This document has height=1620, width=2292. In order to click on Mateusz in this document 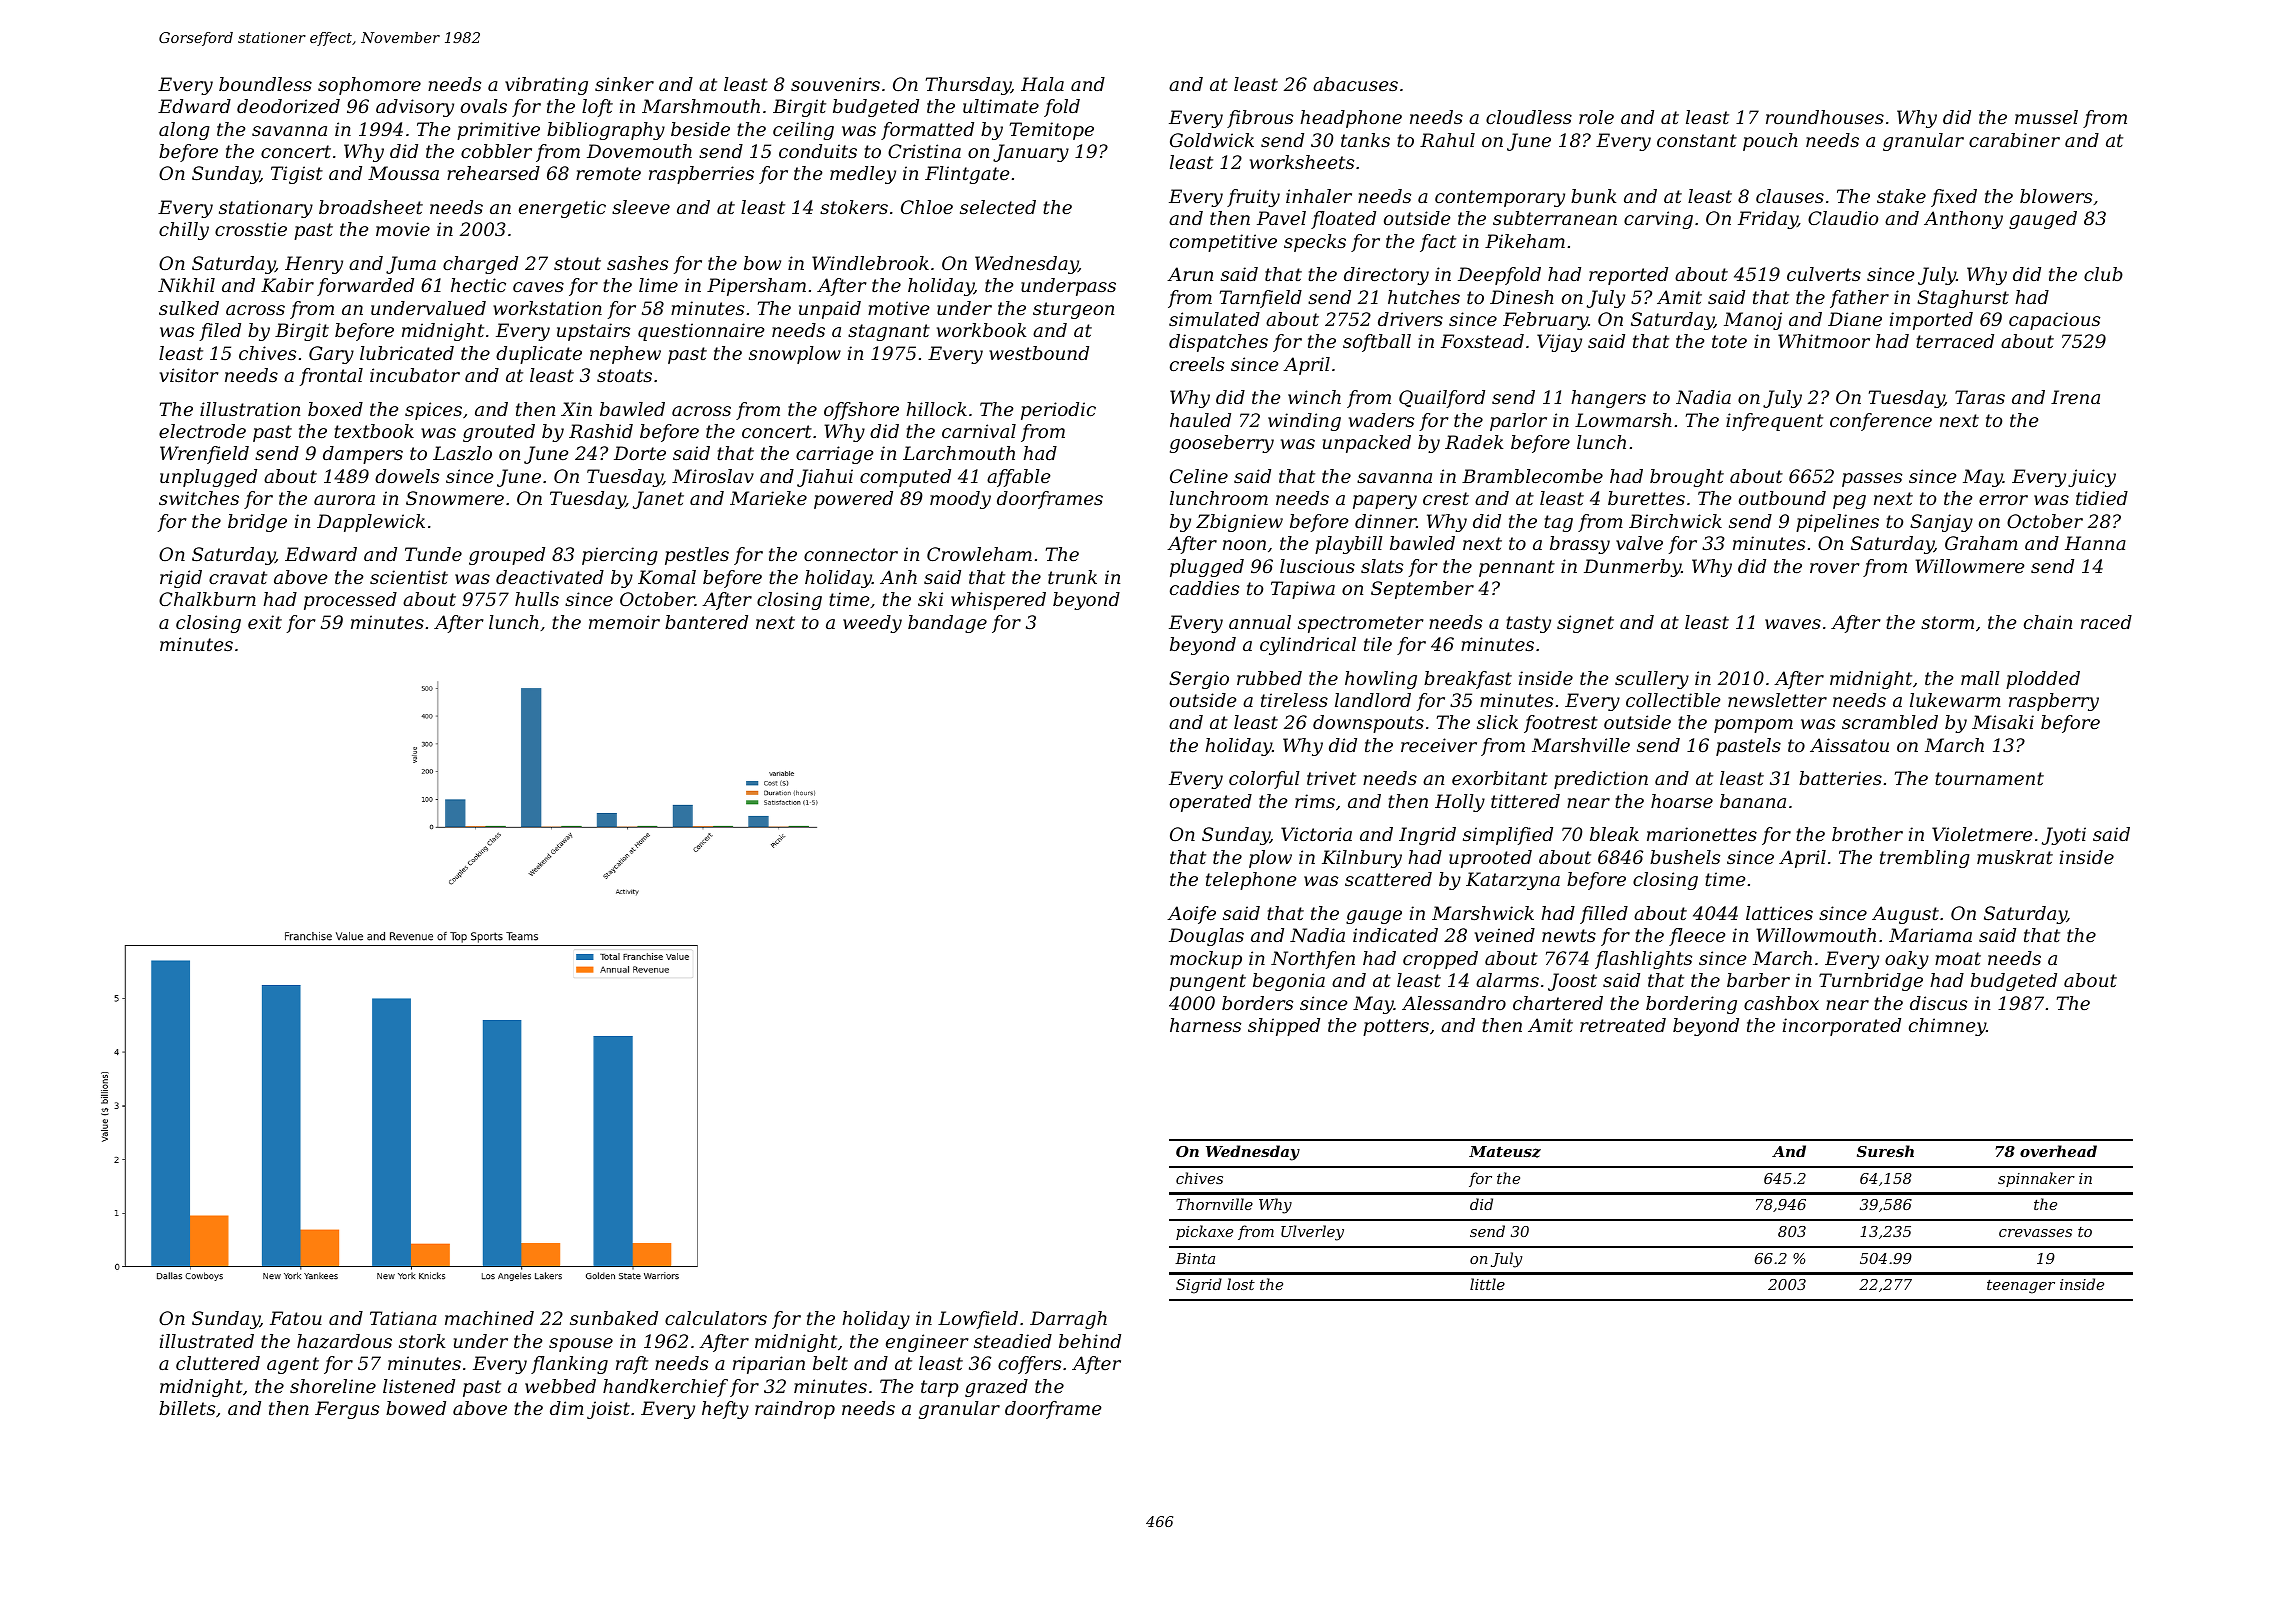, I will do `click(1505, 1152)`.
